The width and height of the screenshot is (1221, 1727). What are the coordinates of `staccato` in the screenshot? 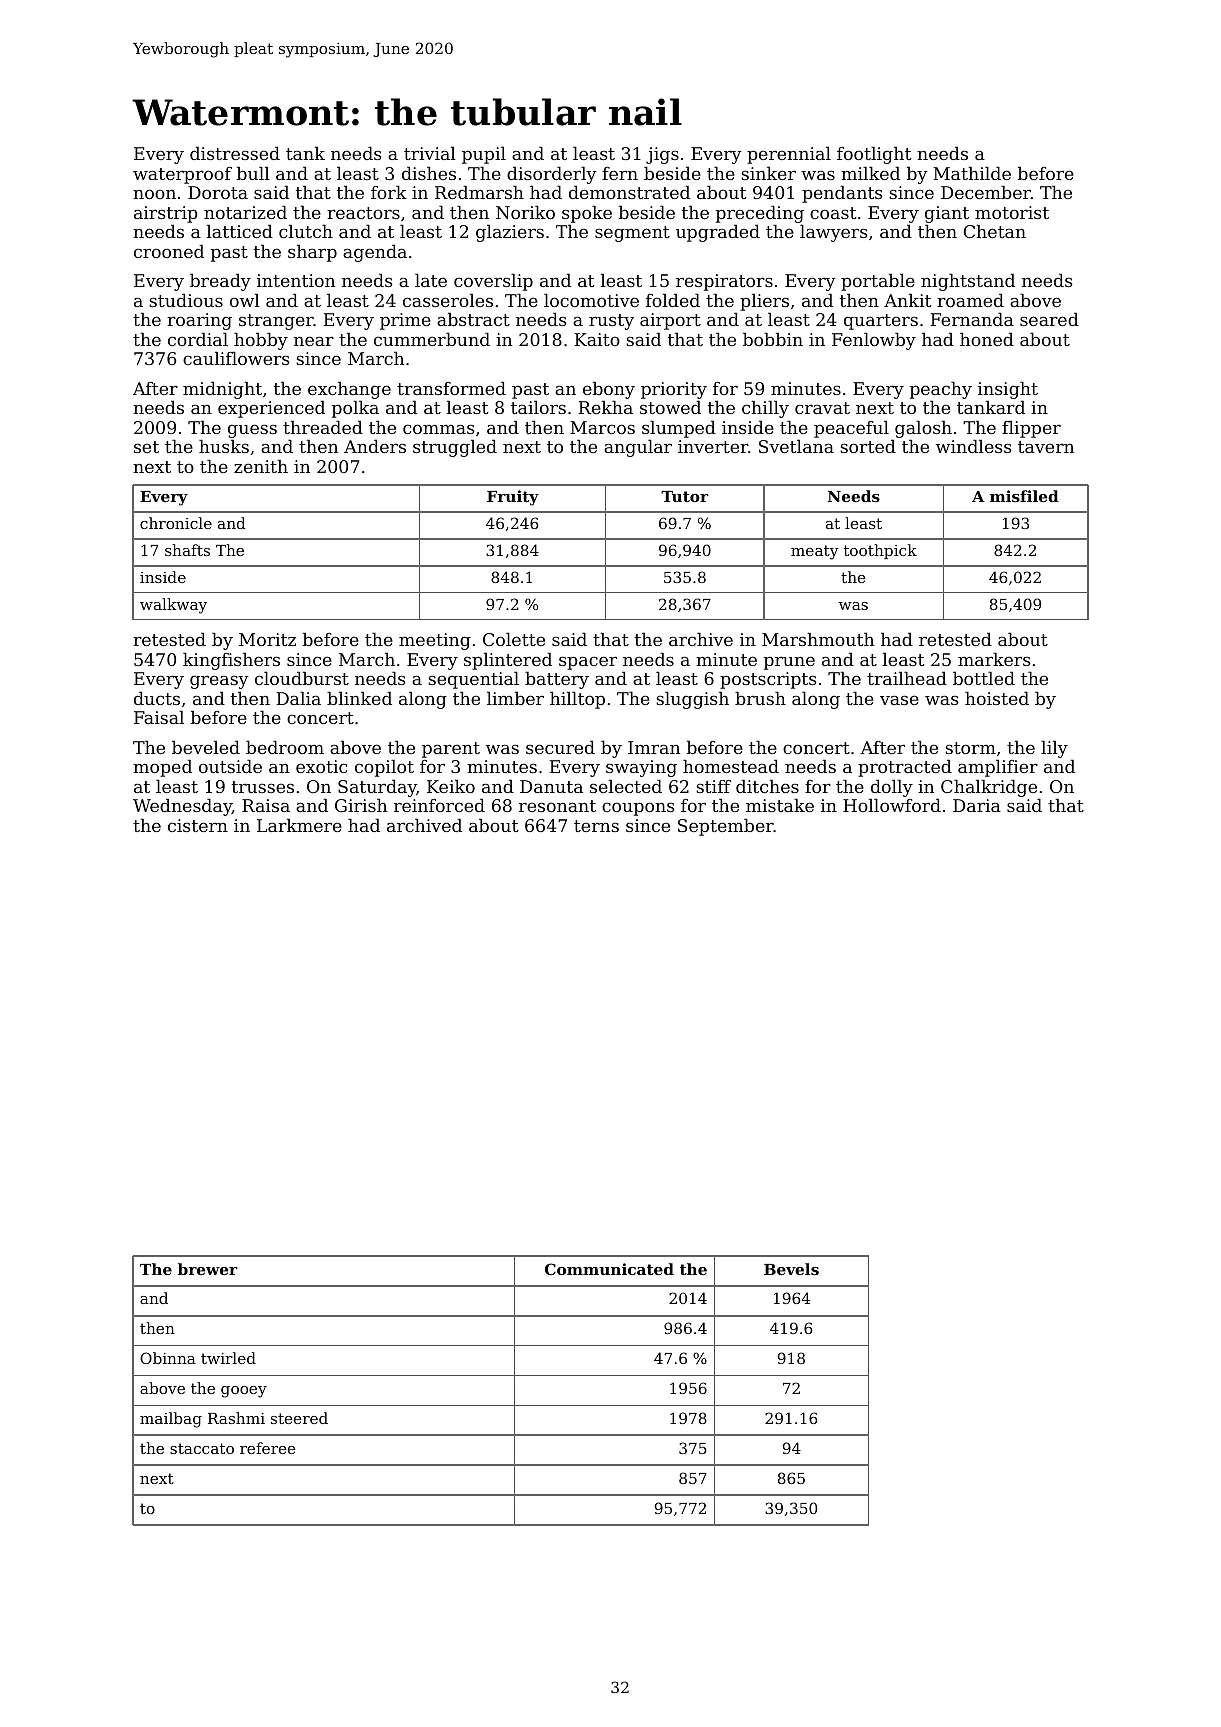 It's located at (202, 1448).
